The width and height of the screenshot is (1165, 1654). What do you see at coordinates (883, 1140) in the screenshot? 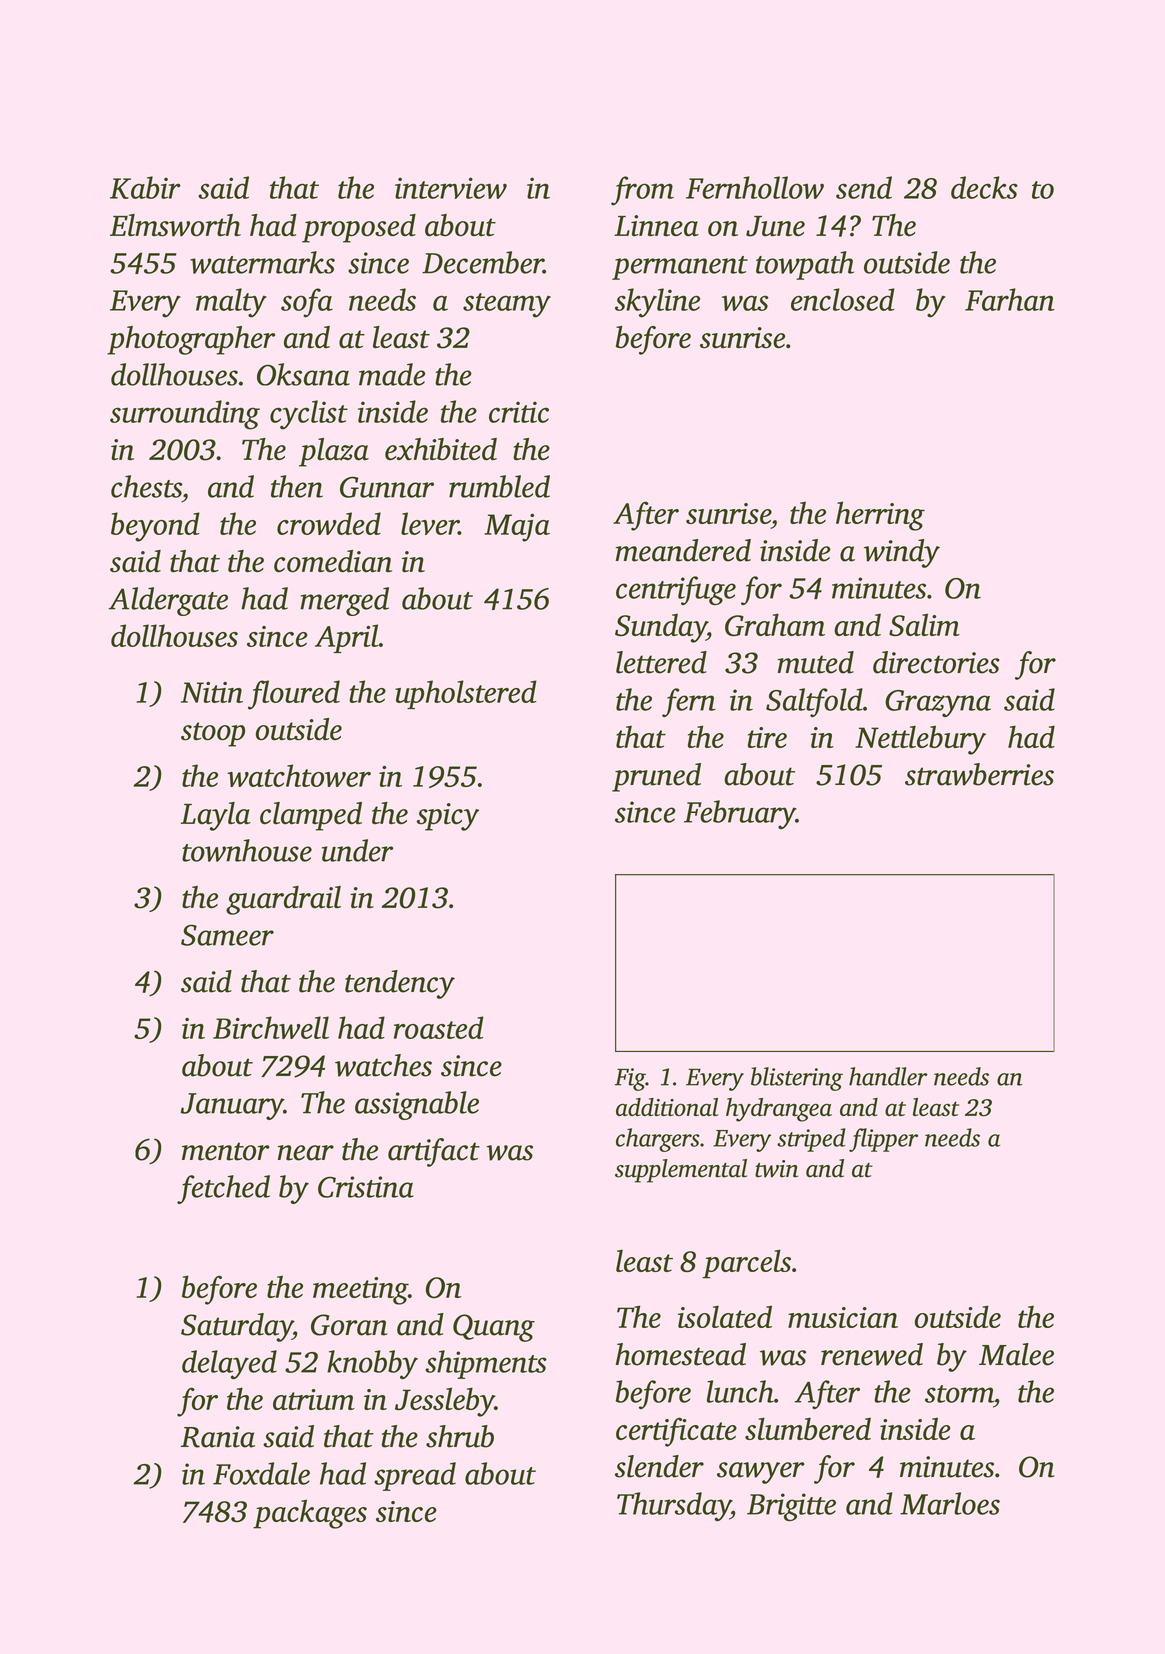
I see `flipper` at bounding box center [883, 1140].
